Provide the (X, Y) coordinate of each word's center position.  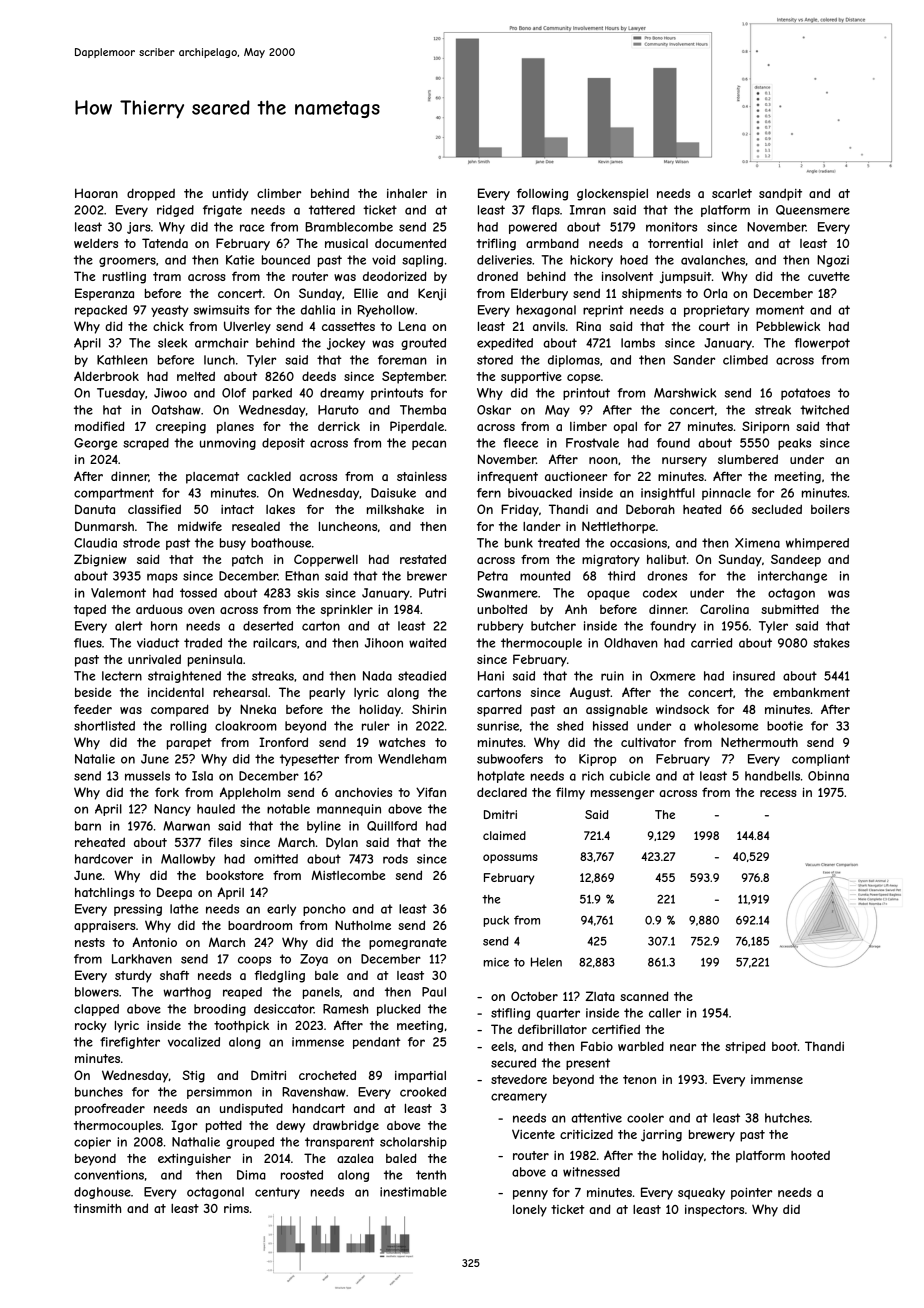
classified (154, 509)
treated (559, 543)
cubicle (630, 776)
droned (497, 276)
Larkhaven (142, 959)
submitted (790, 609)
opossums (510, 859)
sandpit (780, 194)
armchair (222, 343)
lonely (530, 1211)
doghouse (102, 1193)
